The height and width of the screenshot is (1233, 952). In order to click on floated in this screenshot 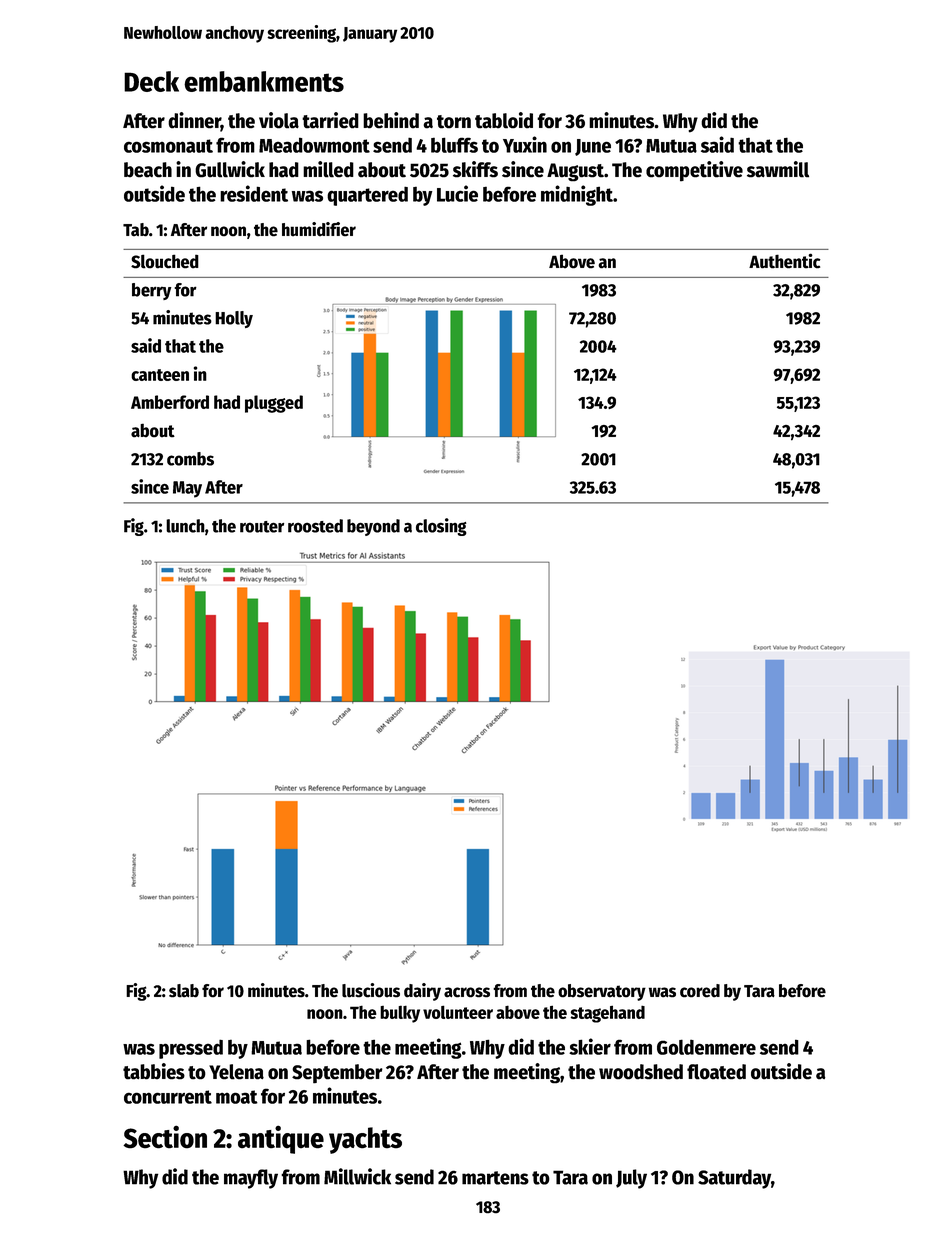, I will do `click(716, 1072)`.
